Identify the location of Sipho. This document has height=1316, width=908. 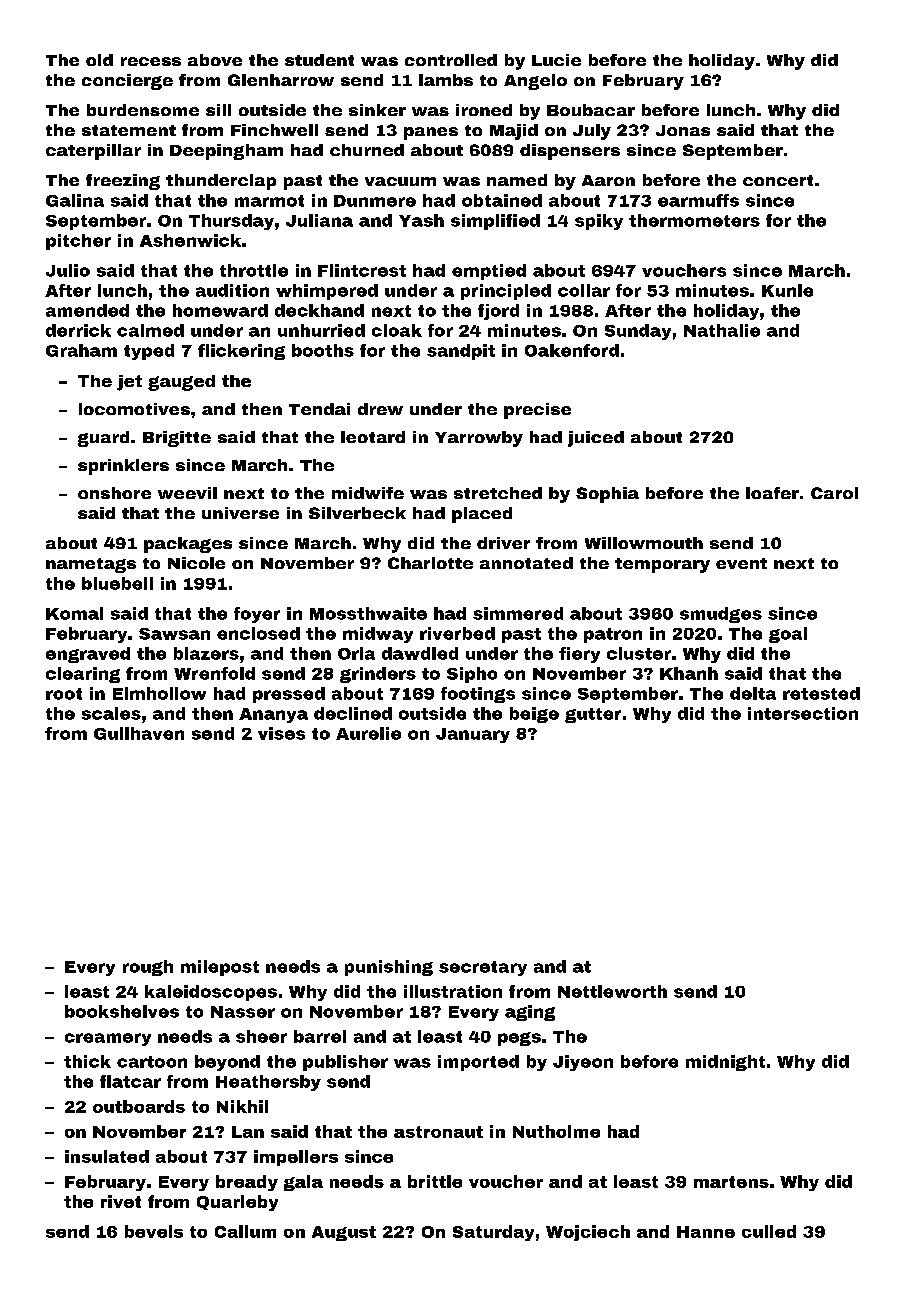
(472, 675).
